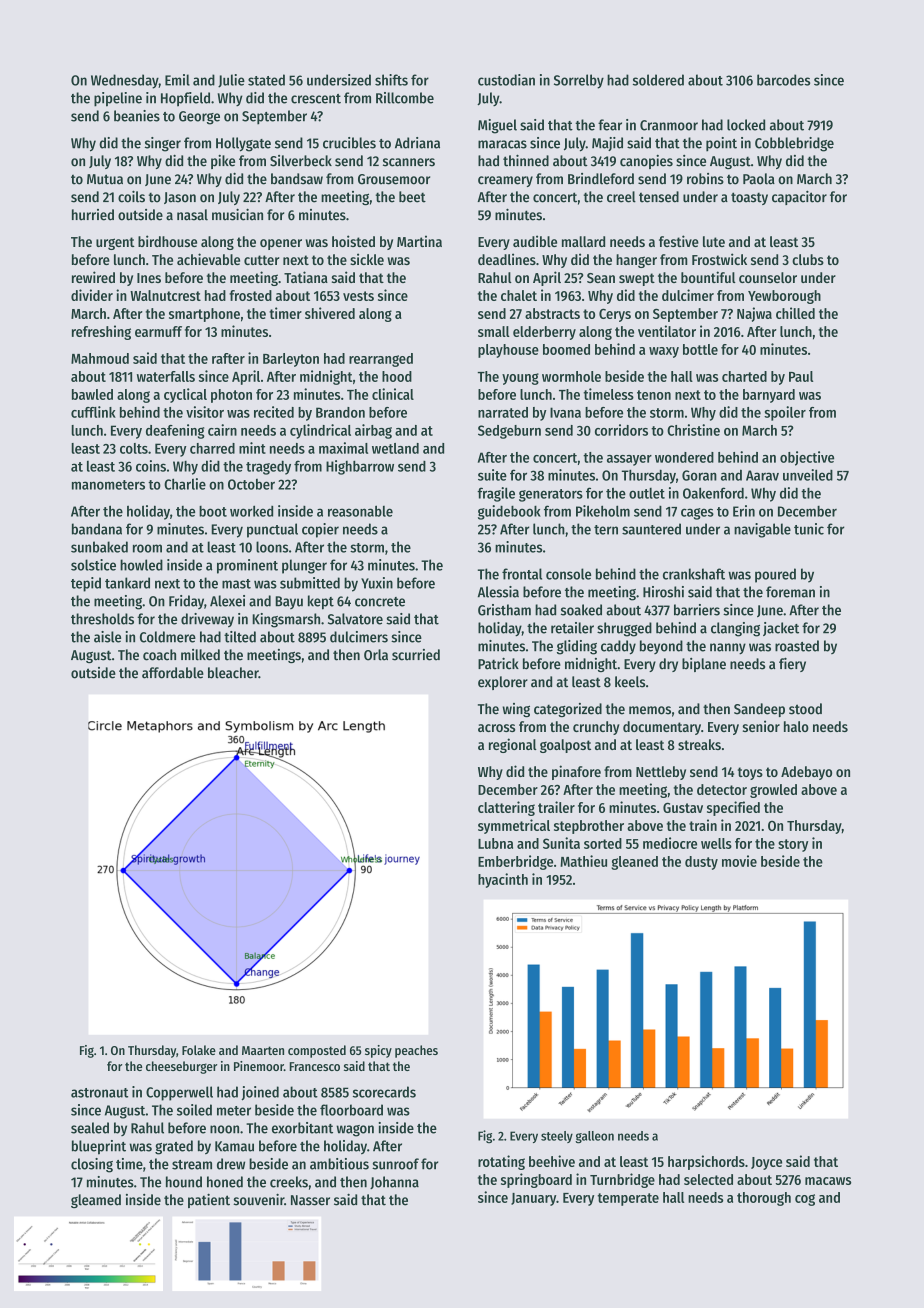 The width and height of the screenshot is (924, 1308). Describe the element at coordinates (349, 143) in the screenshot. I see `crucibles` at that location.
